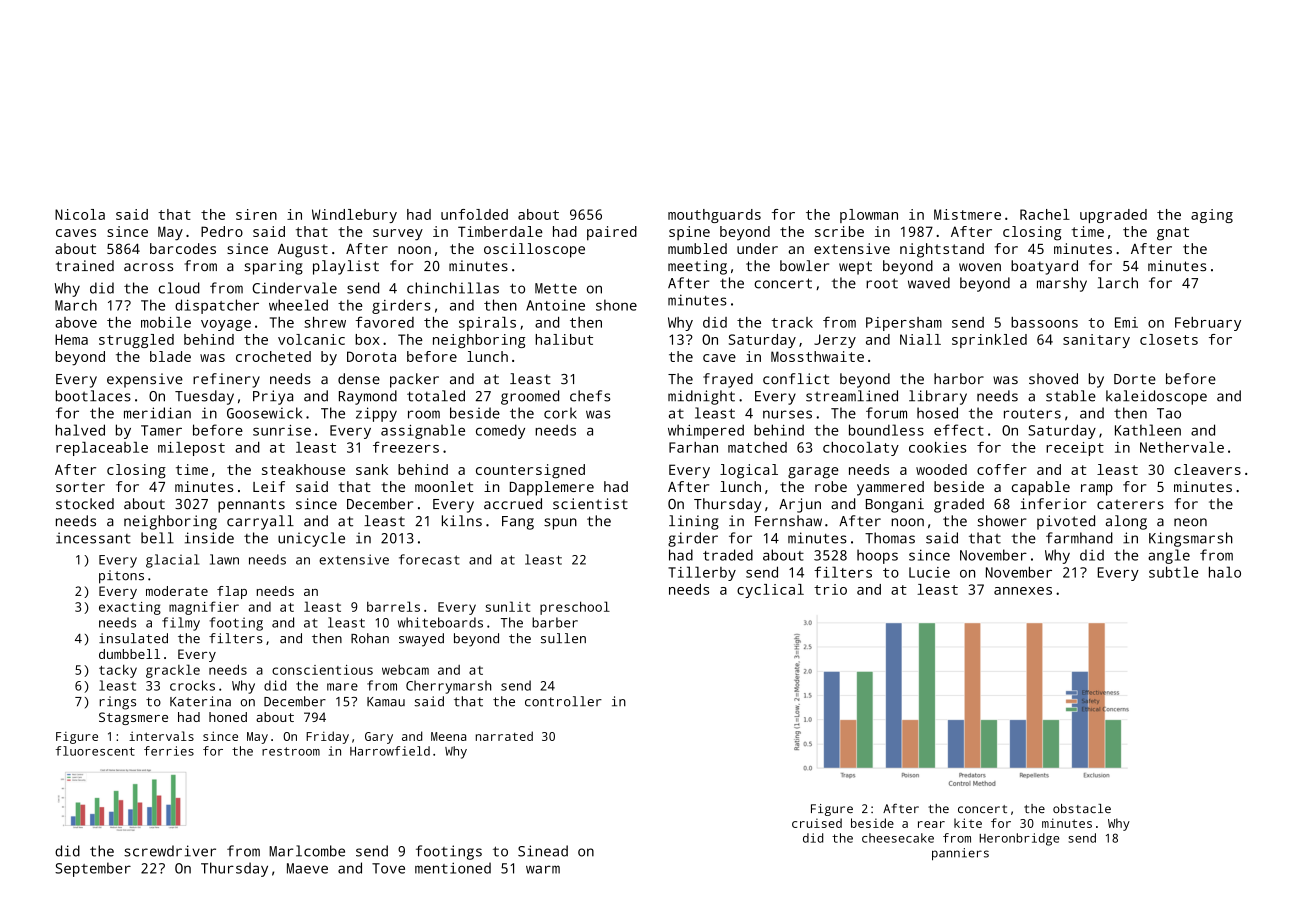 This image has height=924, width=1308. What do you see at coordinates (728, 380) in the image?
I see `frayed` at bounding box center [728, 380].
